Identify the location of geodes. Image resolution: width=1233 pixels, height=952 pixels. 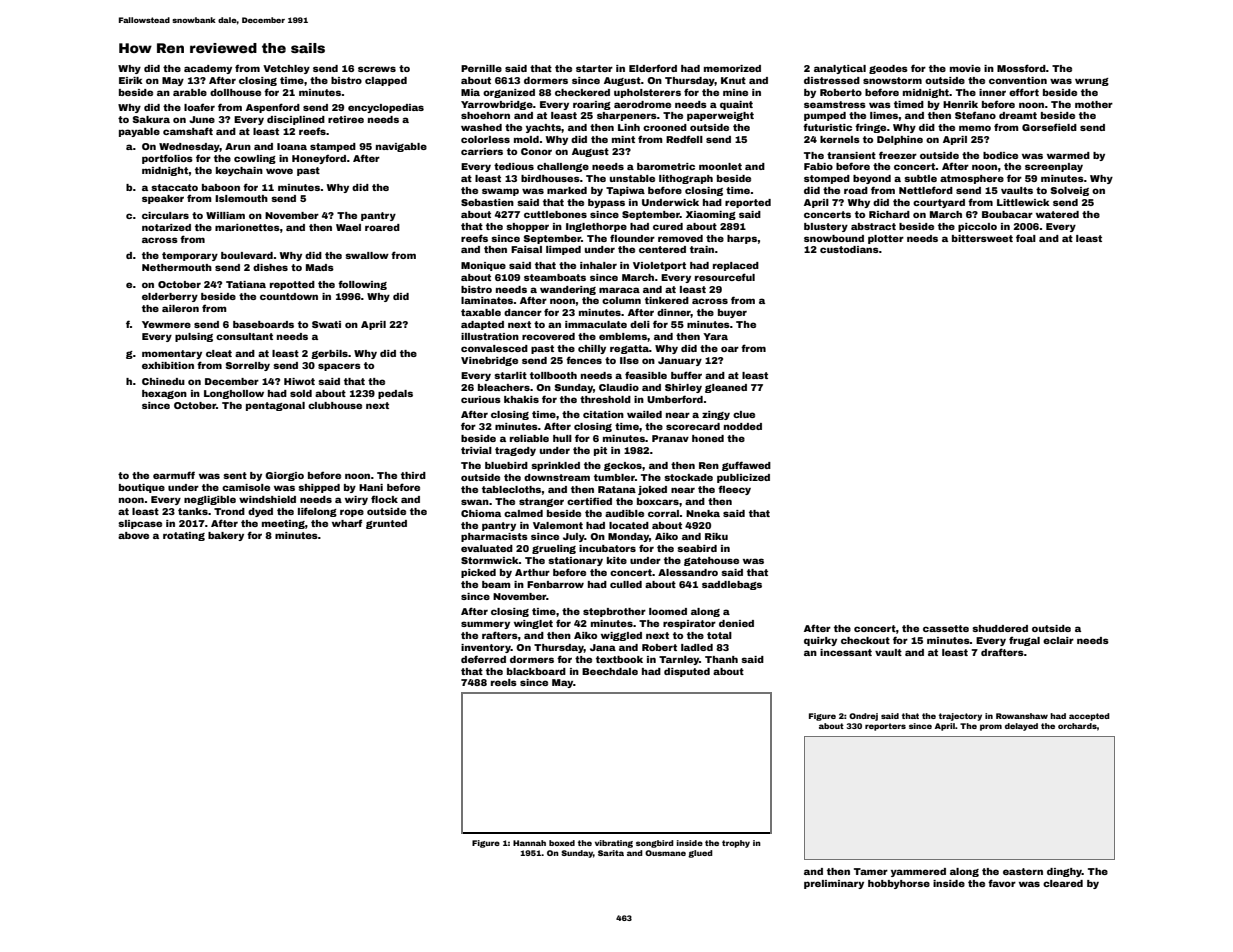
(888, 69).
